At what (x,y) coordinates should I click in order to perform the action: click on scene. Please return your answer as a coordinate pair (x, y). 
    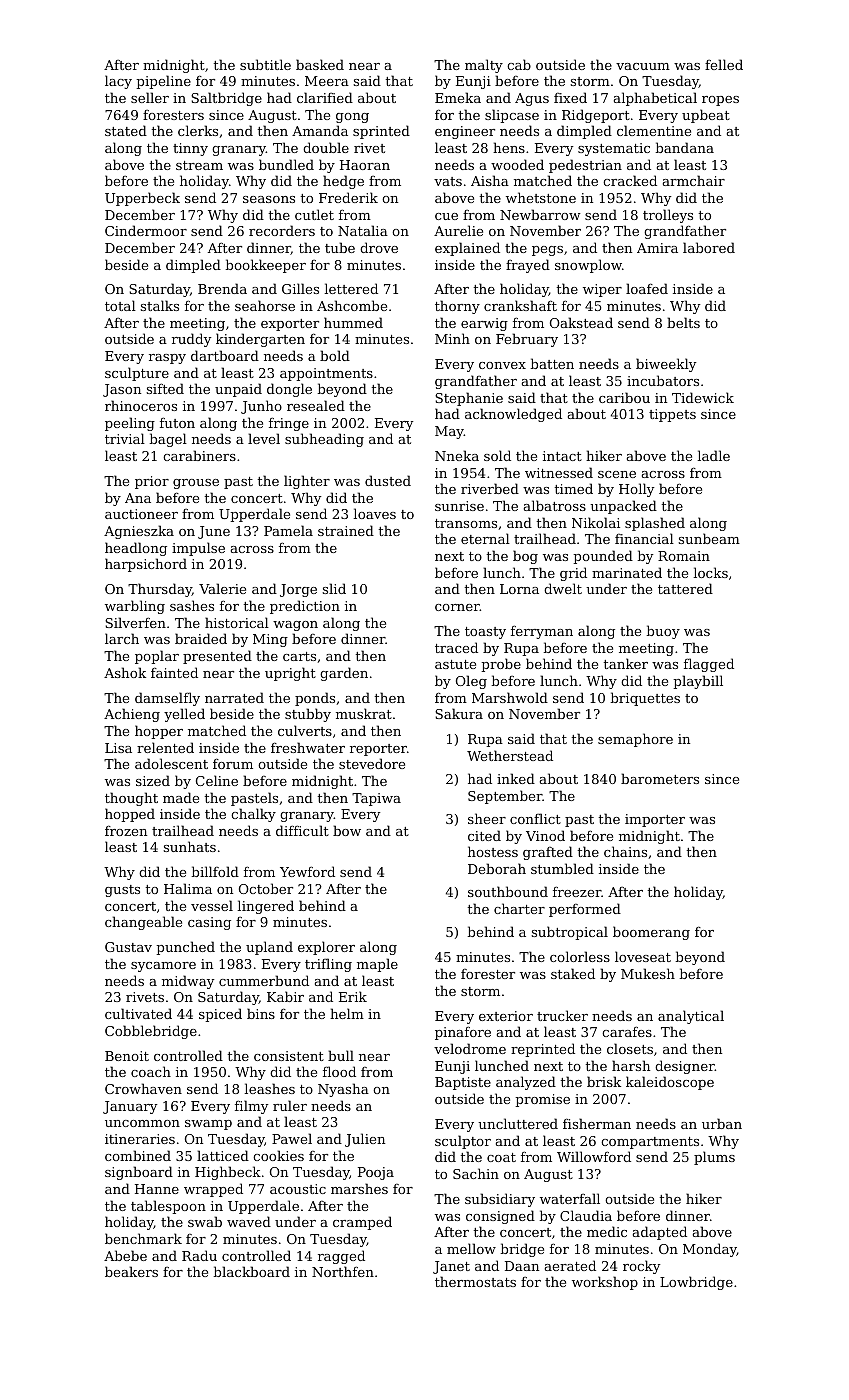
    Looking at the image, I should click on (617, 474).
